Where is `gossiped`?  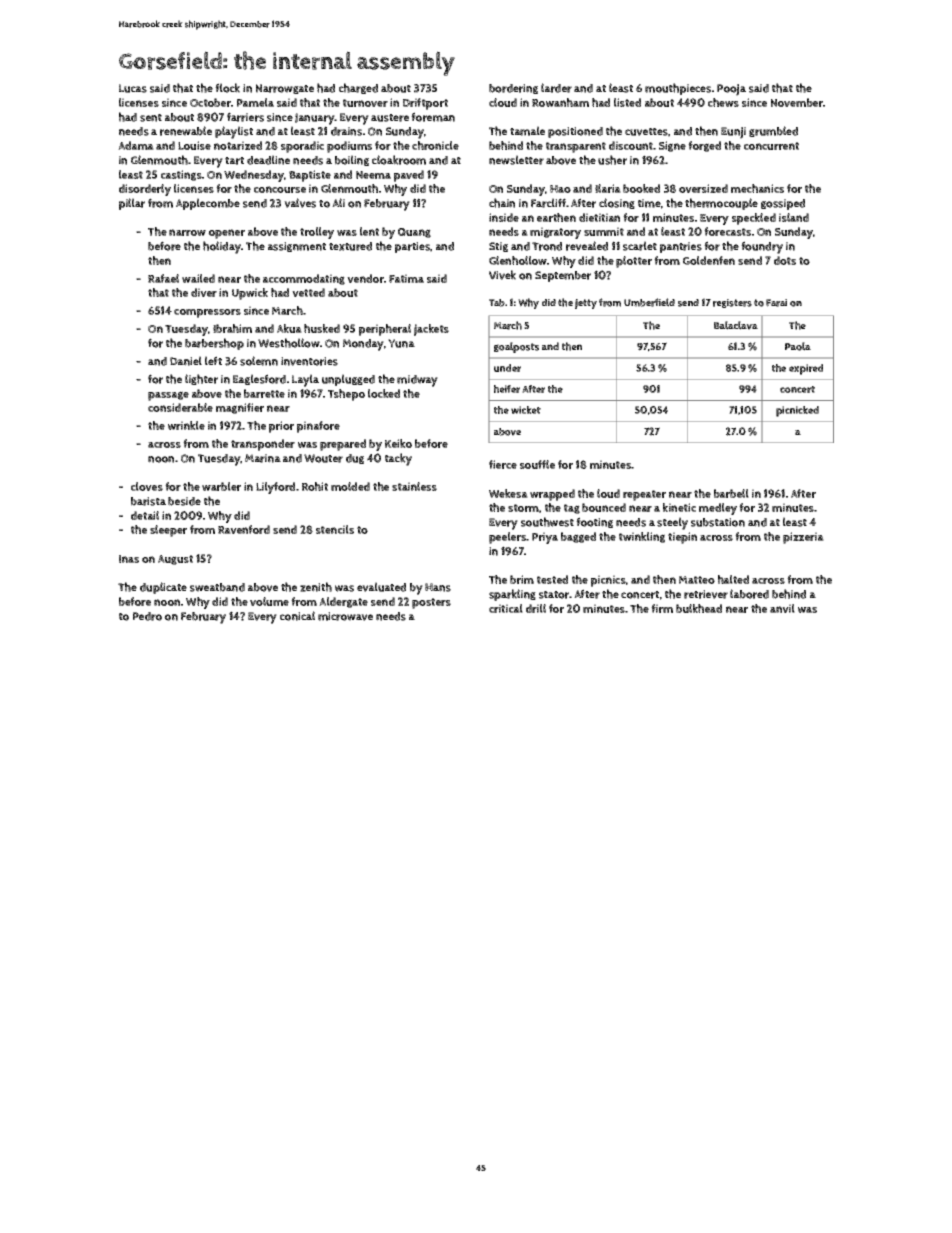 gossiped is located at coordinates (783, 204).
